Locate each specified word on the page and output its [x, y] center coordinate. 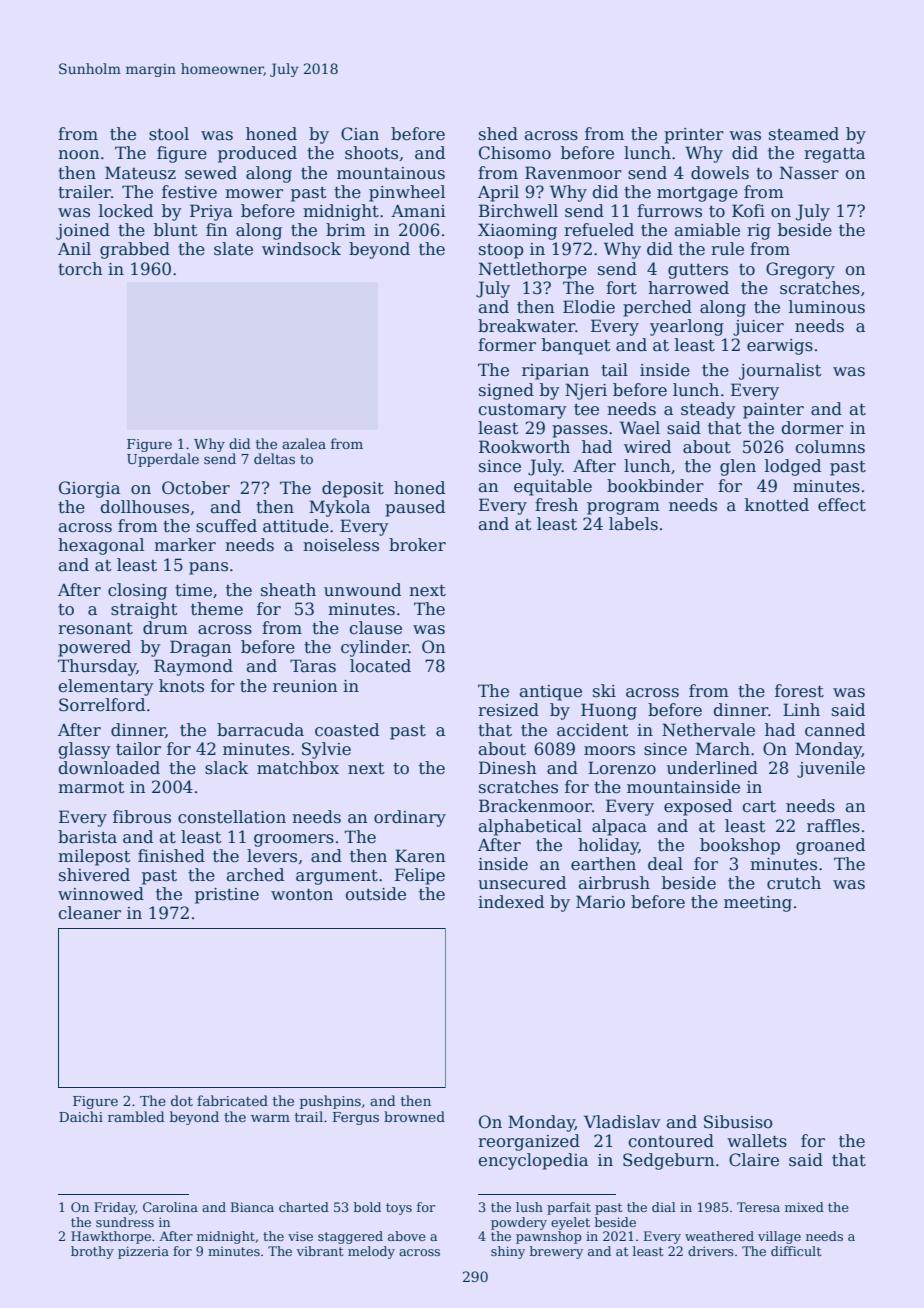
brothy [92, 1252]
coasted [347, 730]
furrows [669, 211]
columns [830, 447]
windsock [301, 249]
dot [182, 1100]
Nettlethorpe [533, 270]
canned [835, 730]
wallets [757, 1141]
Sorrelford [102, 705]
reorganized [529, 1142]
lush [529, 1207]
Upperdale [163, 460]
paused [415, 508]
